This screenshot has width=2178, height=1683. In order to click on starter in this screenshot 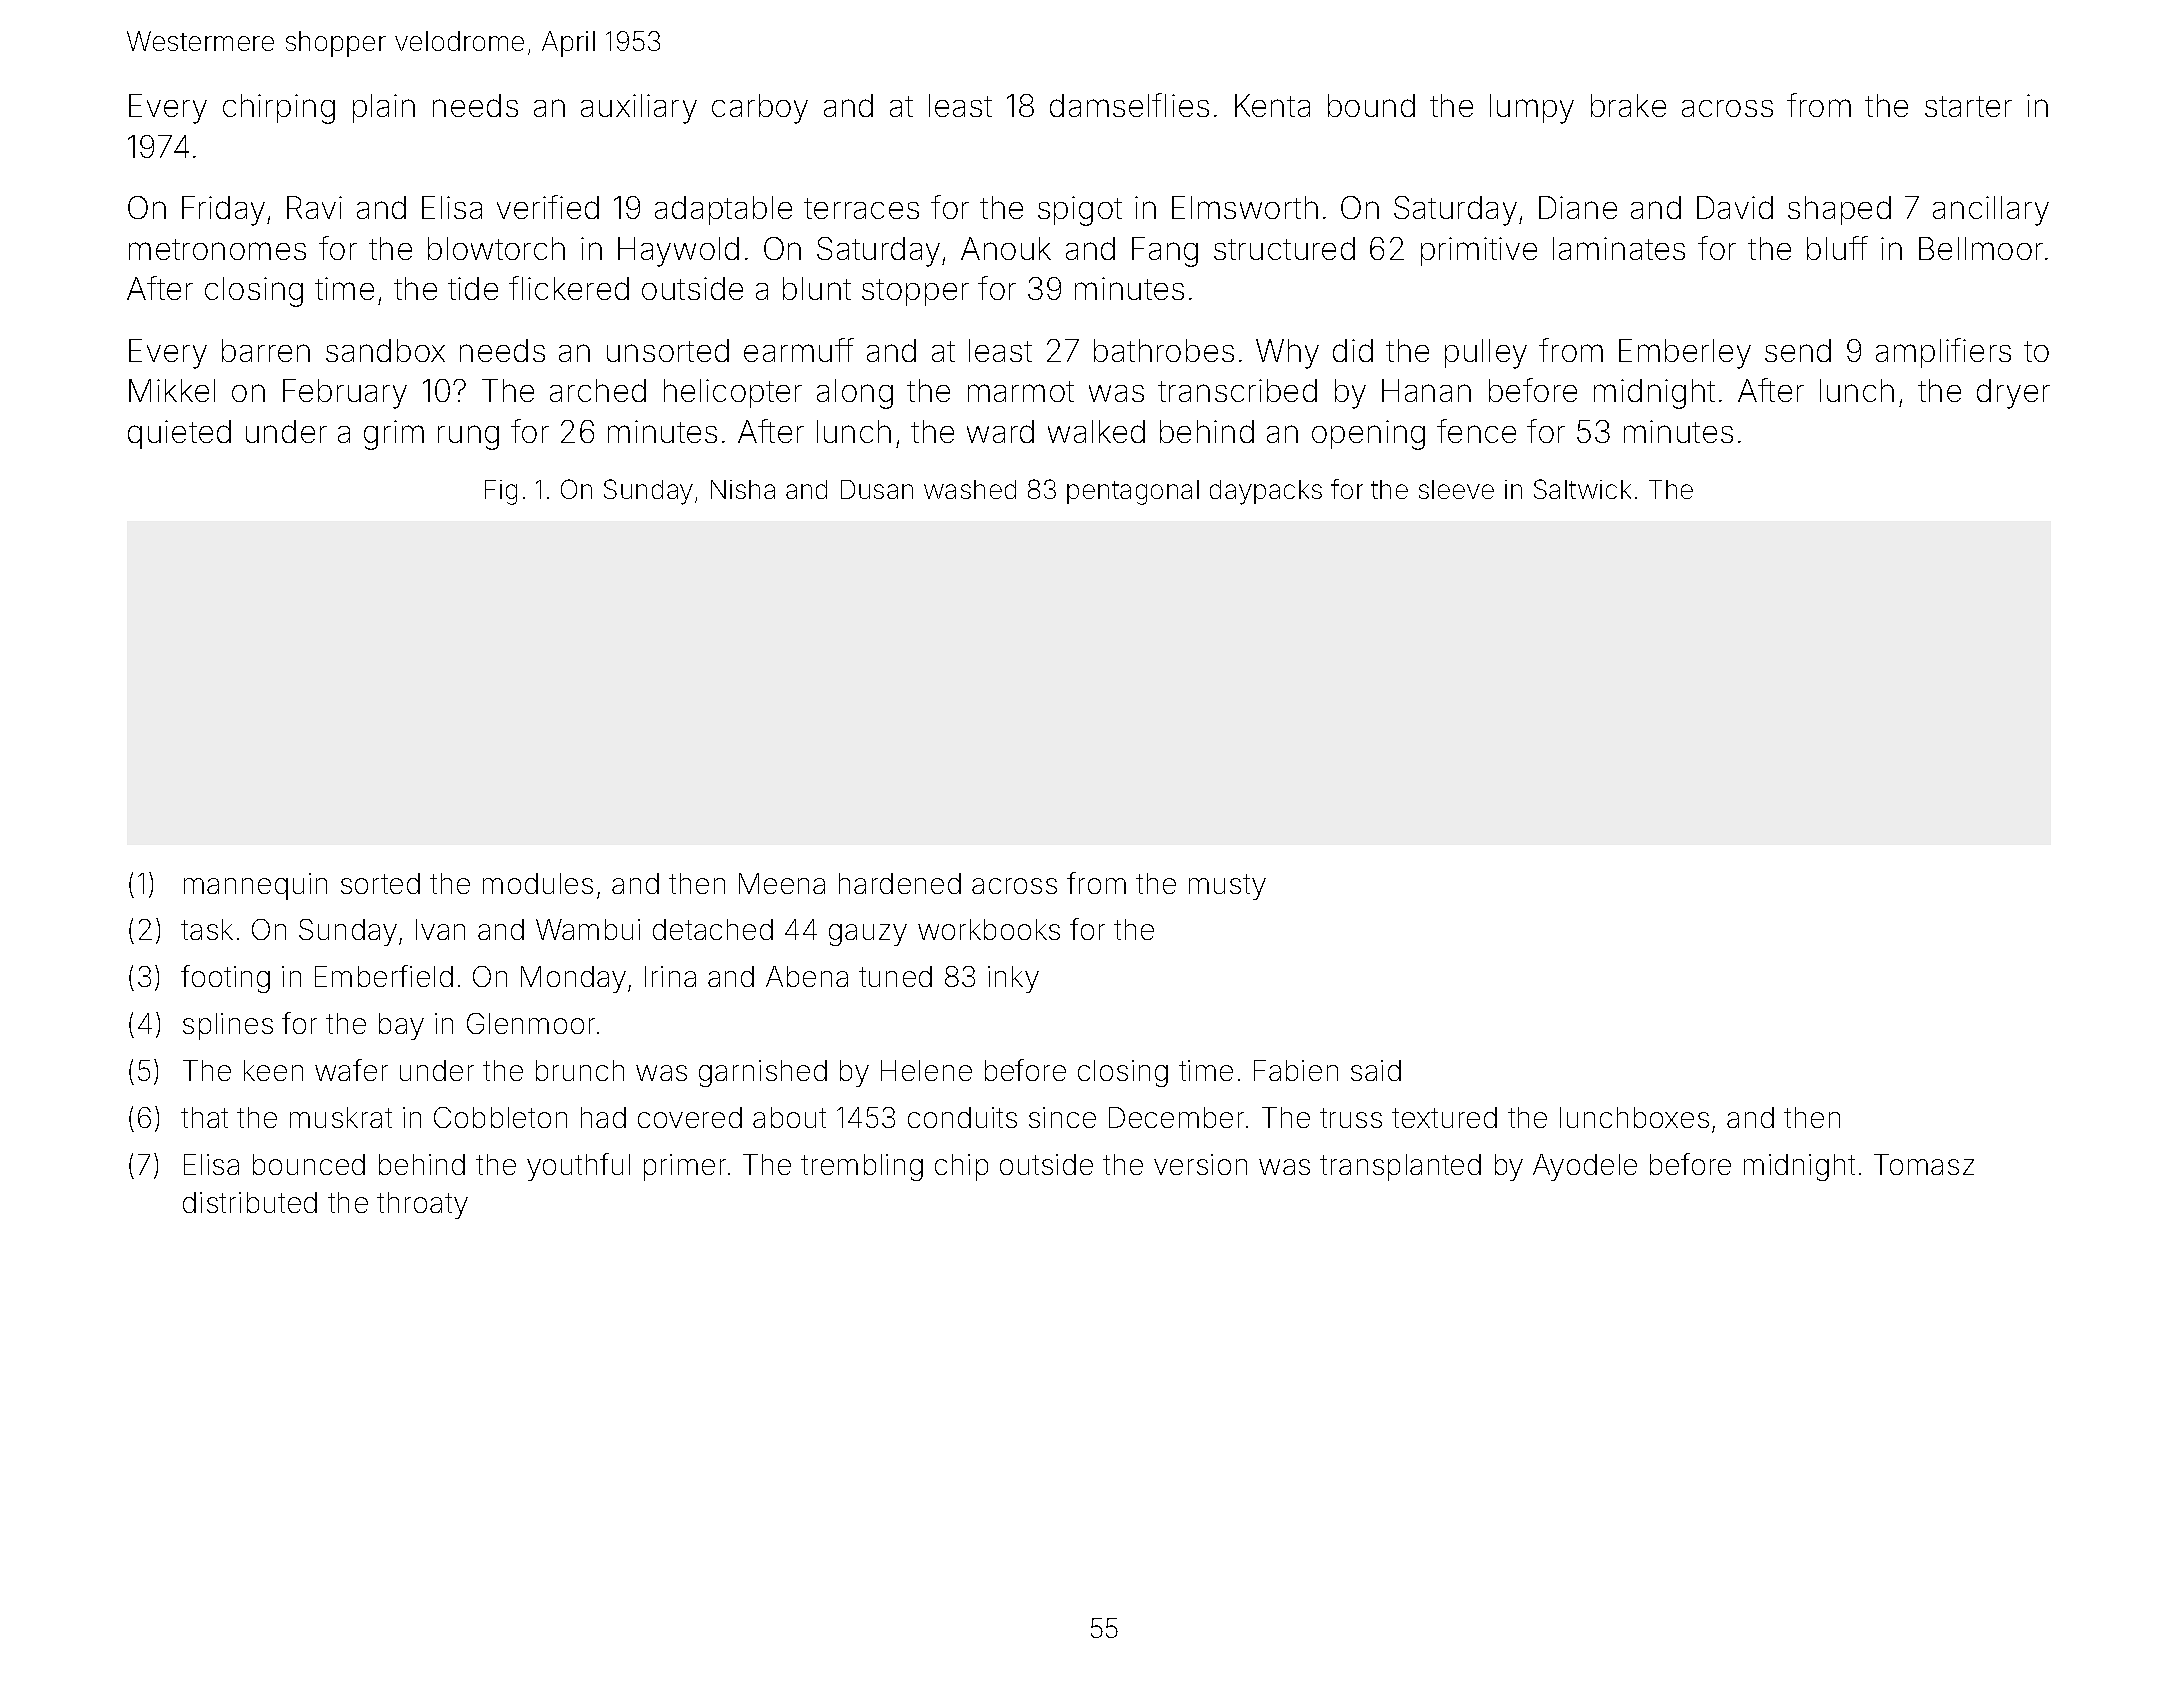, I will do `click(1968, 106)`.
